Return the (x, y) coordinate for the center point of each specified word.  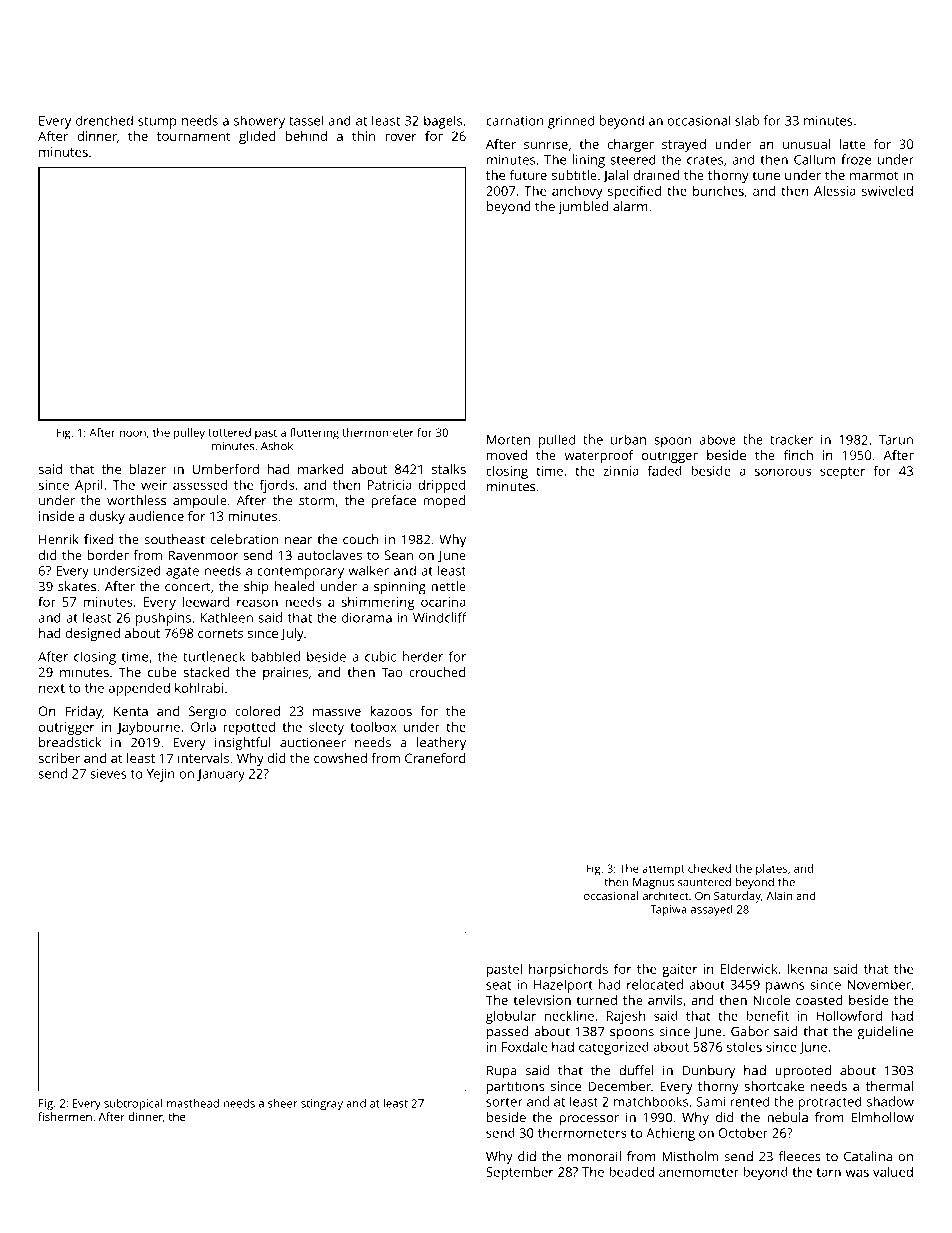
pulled (557, 441)
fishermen (65, 1116)
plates (771, 870)
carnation (515, 121)
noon (132, 433)
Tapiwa (668, 910)
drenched (104, 120)
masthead (193, 1103)
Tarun (896, 440)
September (519, 1173)
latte (853, 144)
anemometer (699, 1172)
